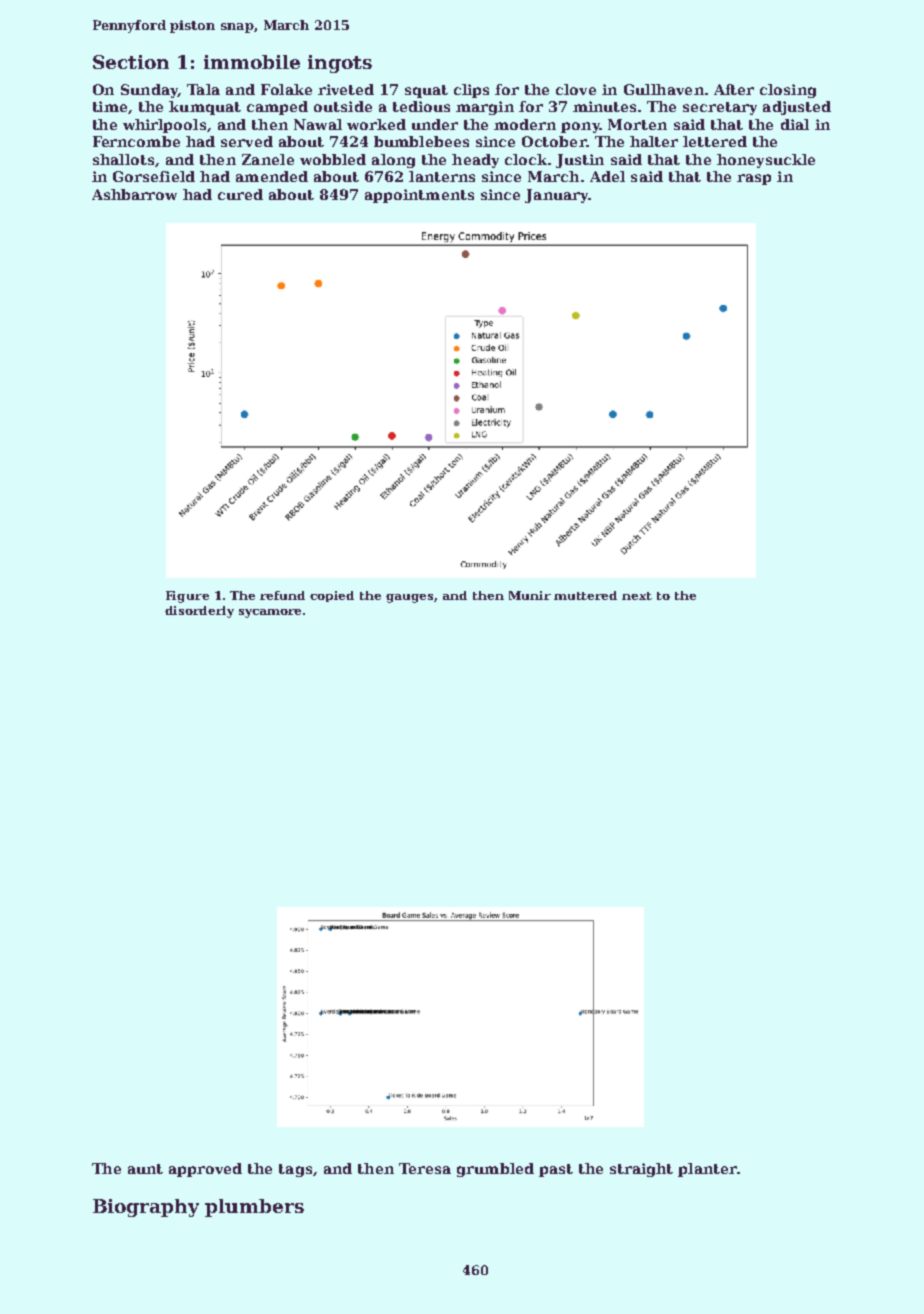  What do you see at coordinates (425, 1168) in the image?
I see `Teresa` at bounding box center [425, 1168].
